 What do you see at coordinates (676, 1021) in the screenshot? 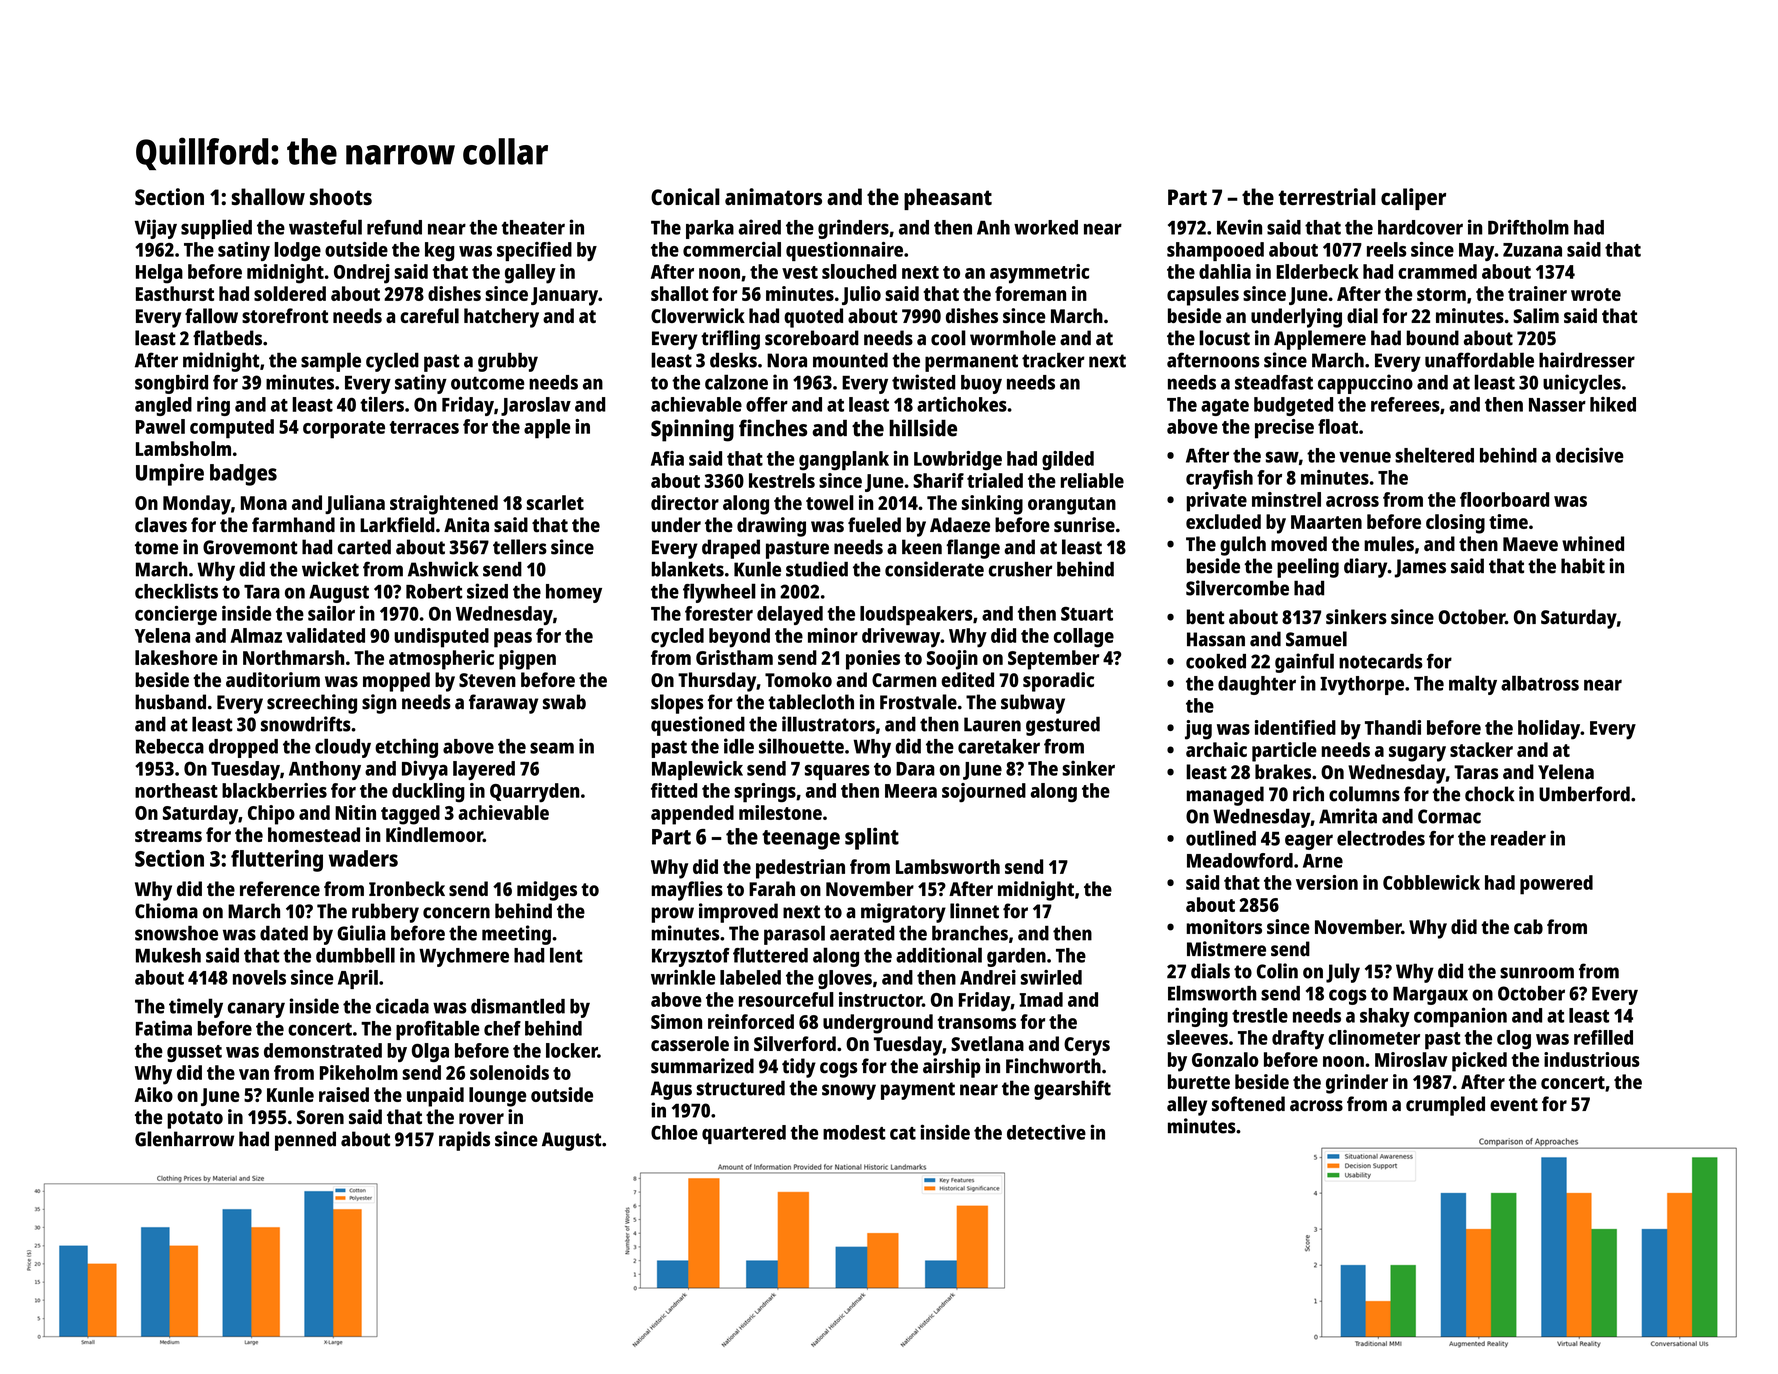
I see `Simon` at bounding box center [676, 1021].
